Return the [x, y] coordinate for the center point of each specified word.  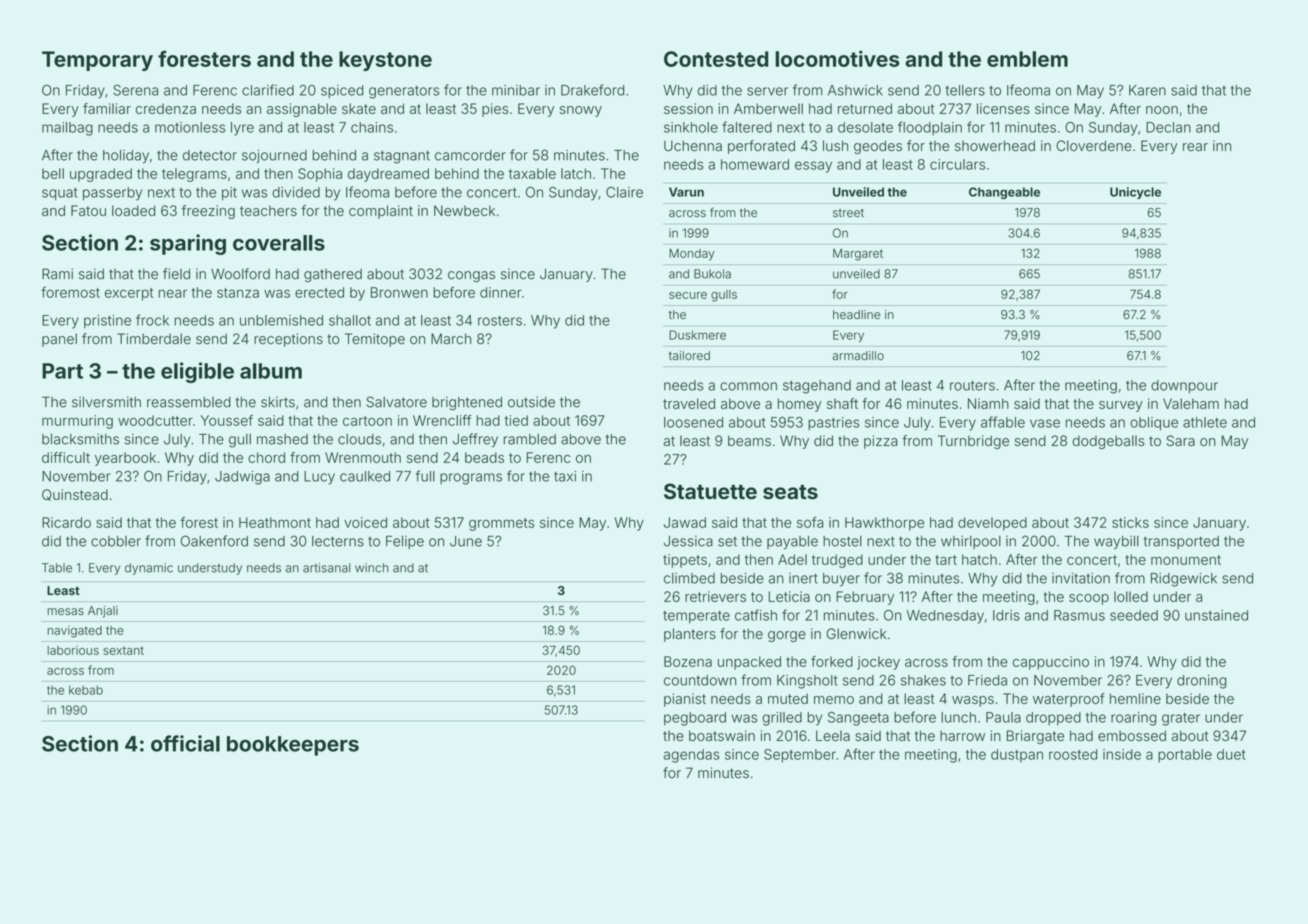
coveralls [279, 243]
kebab [86, 690]
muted [788, 698]
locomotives [837, 58]
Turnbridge [973, 442]
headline [856, 315]
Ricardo [66, 522]
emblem [1027, 59]
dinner [501, 292]
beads [484, 457]
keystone [385, 61]
